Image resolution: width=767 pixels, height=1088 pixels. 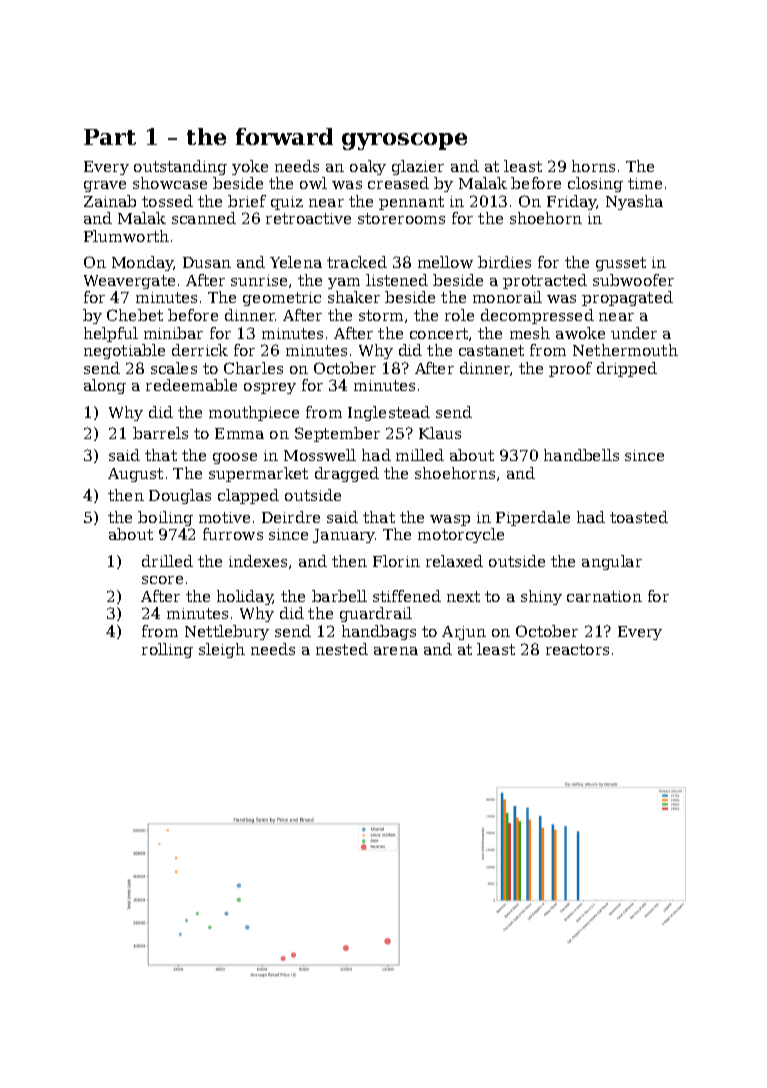 I want to click on gyroscope, so click(x=404, y=141).
